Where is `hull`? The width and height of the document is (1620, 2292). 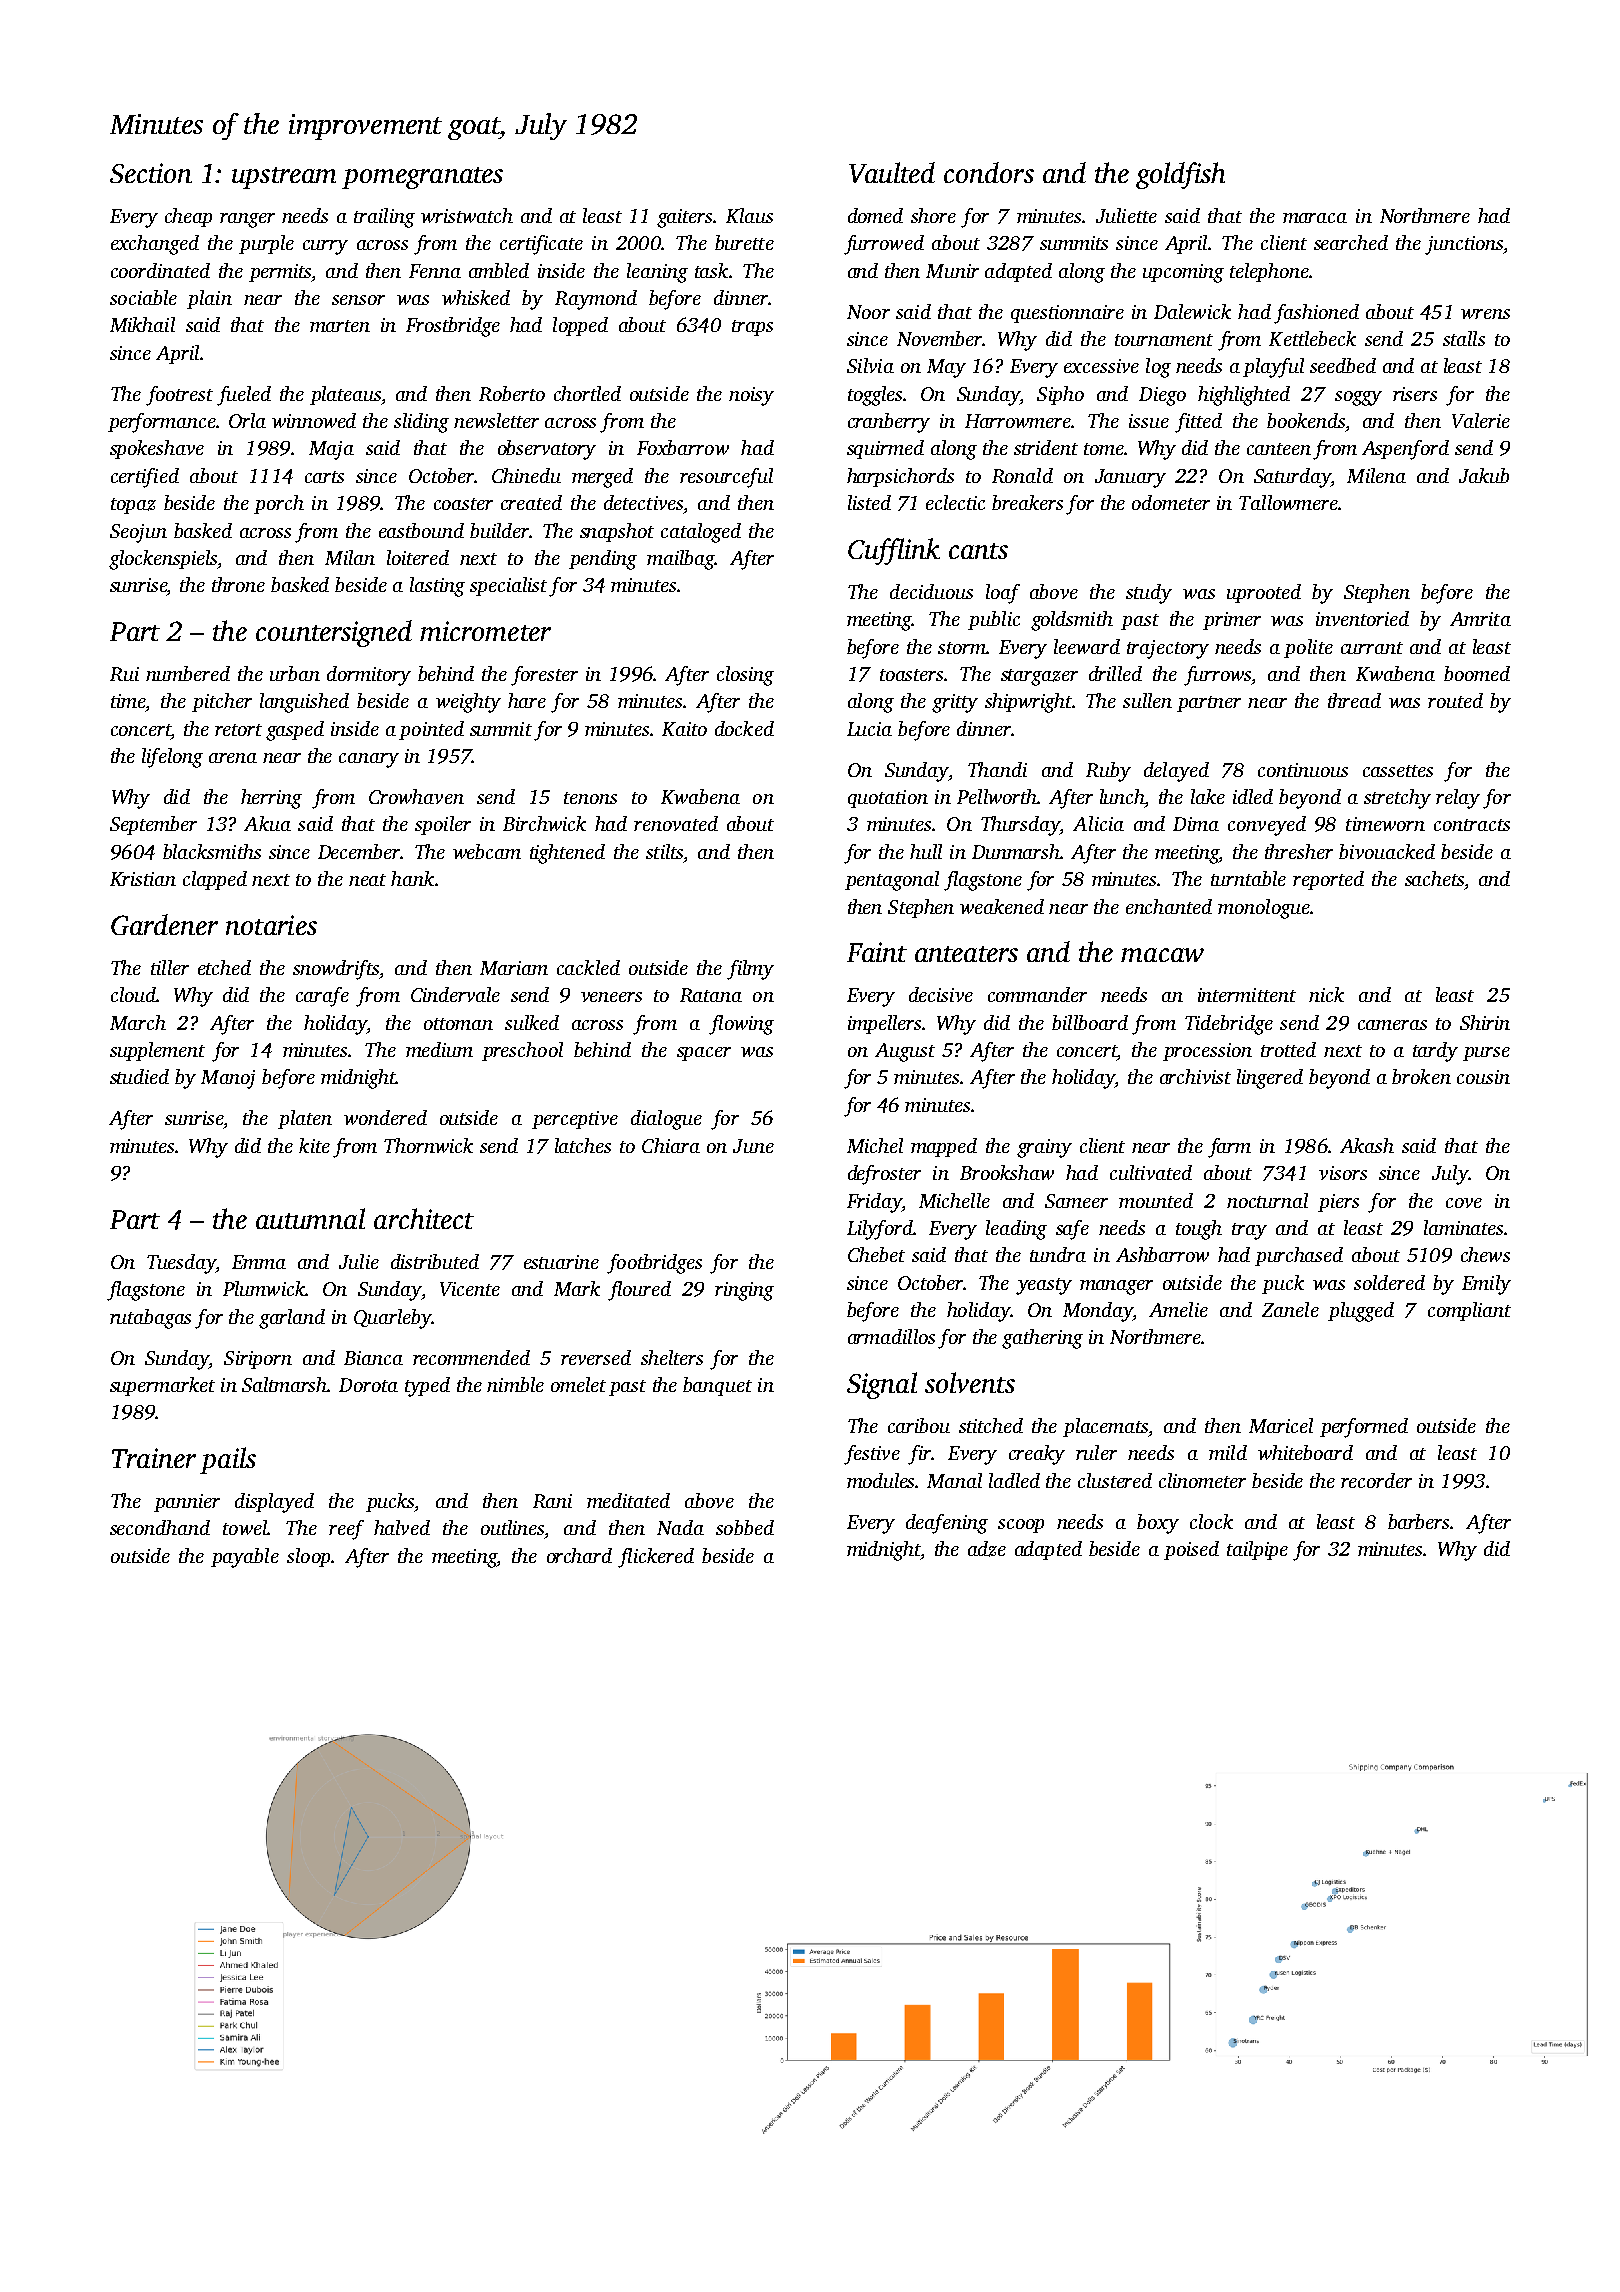 hull is located at coordinates (926, 851).
